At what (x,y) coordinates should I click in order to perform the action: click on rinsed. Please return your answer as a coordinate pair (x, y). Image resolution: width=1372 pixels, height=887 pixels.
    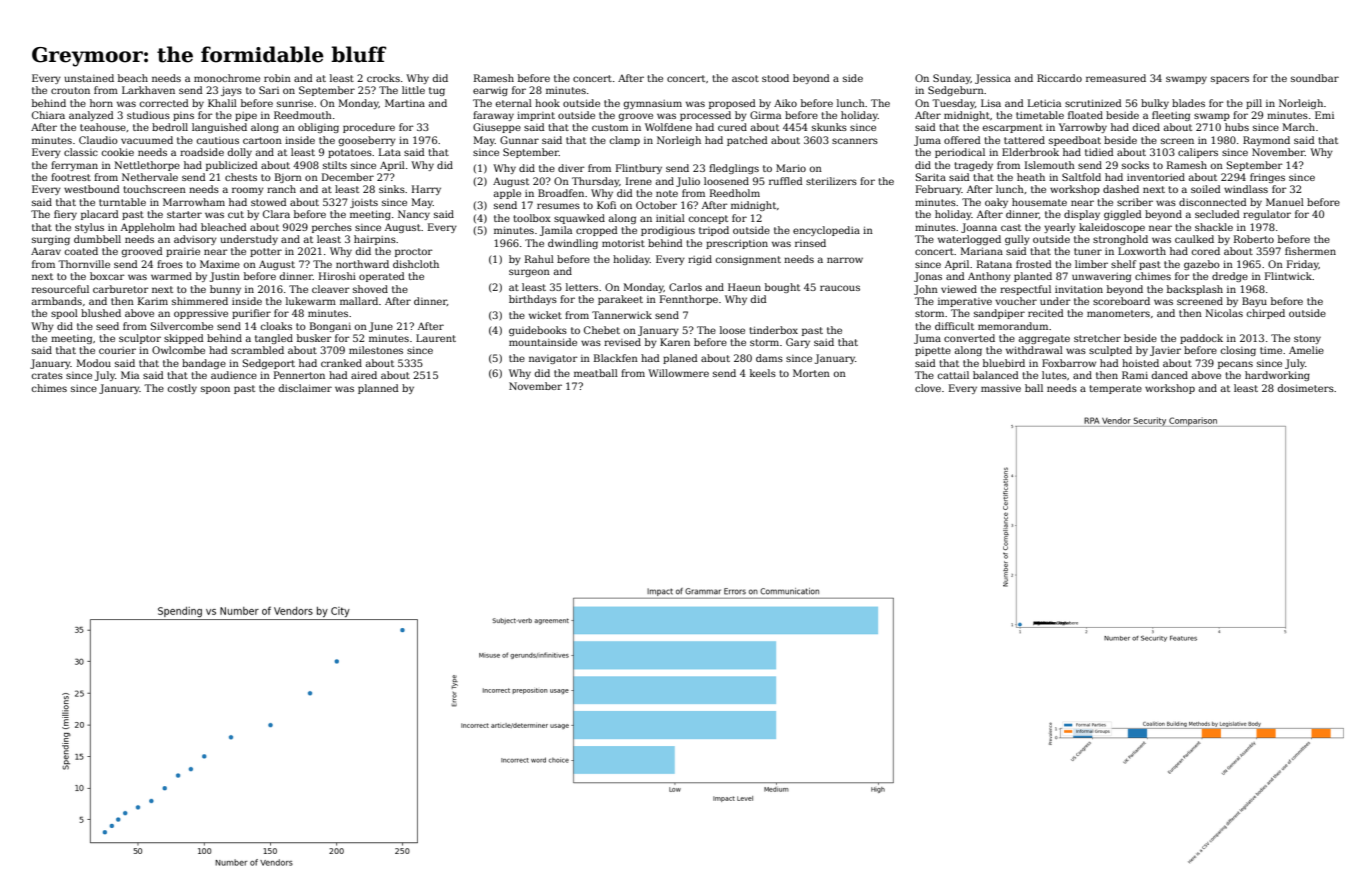
    Looking at the image, I should click on (810, 243).
